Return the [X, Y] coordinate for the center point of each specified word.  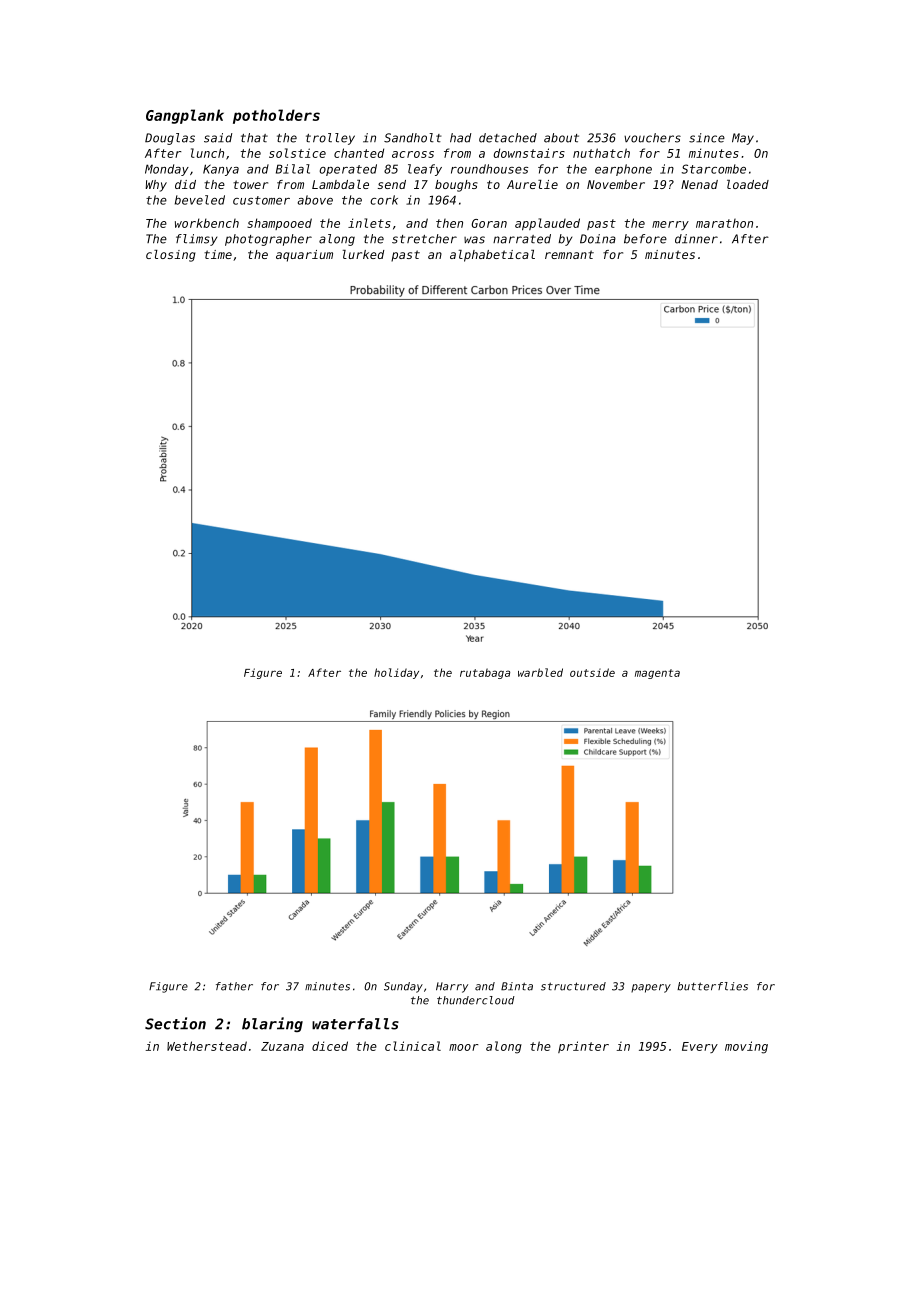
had [460, 138]
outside [592, 672]
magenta [657, 674]
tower [250, 184]
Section [175, 1023]
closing [171, 256]
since [707, 138]
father [234, 986]
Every [700, 1047]
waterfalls [355, 1024]
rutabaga [485, 673]
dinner [696, 239]
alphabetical [492, 256]
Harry [452, 987]
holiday [396, 673]
